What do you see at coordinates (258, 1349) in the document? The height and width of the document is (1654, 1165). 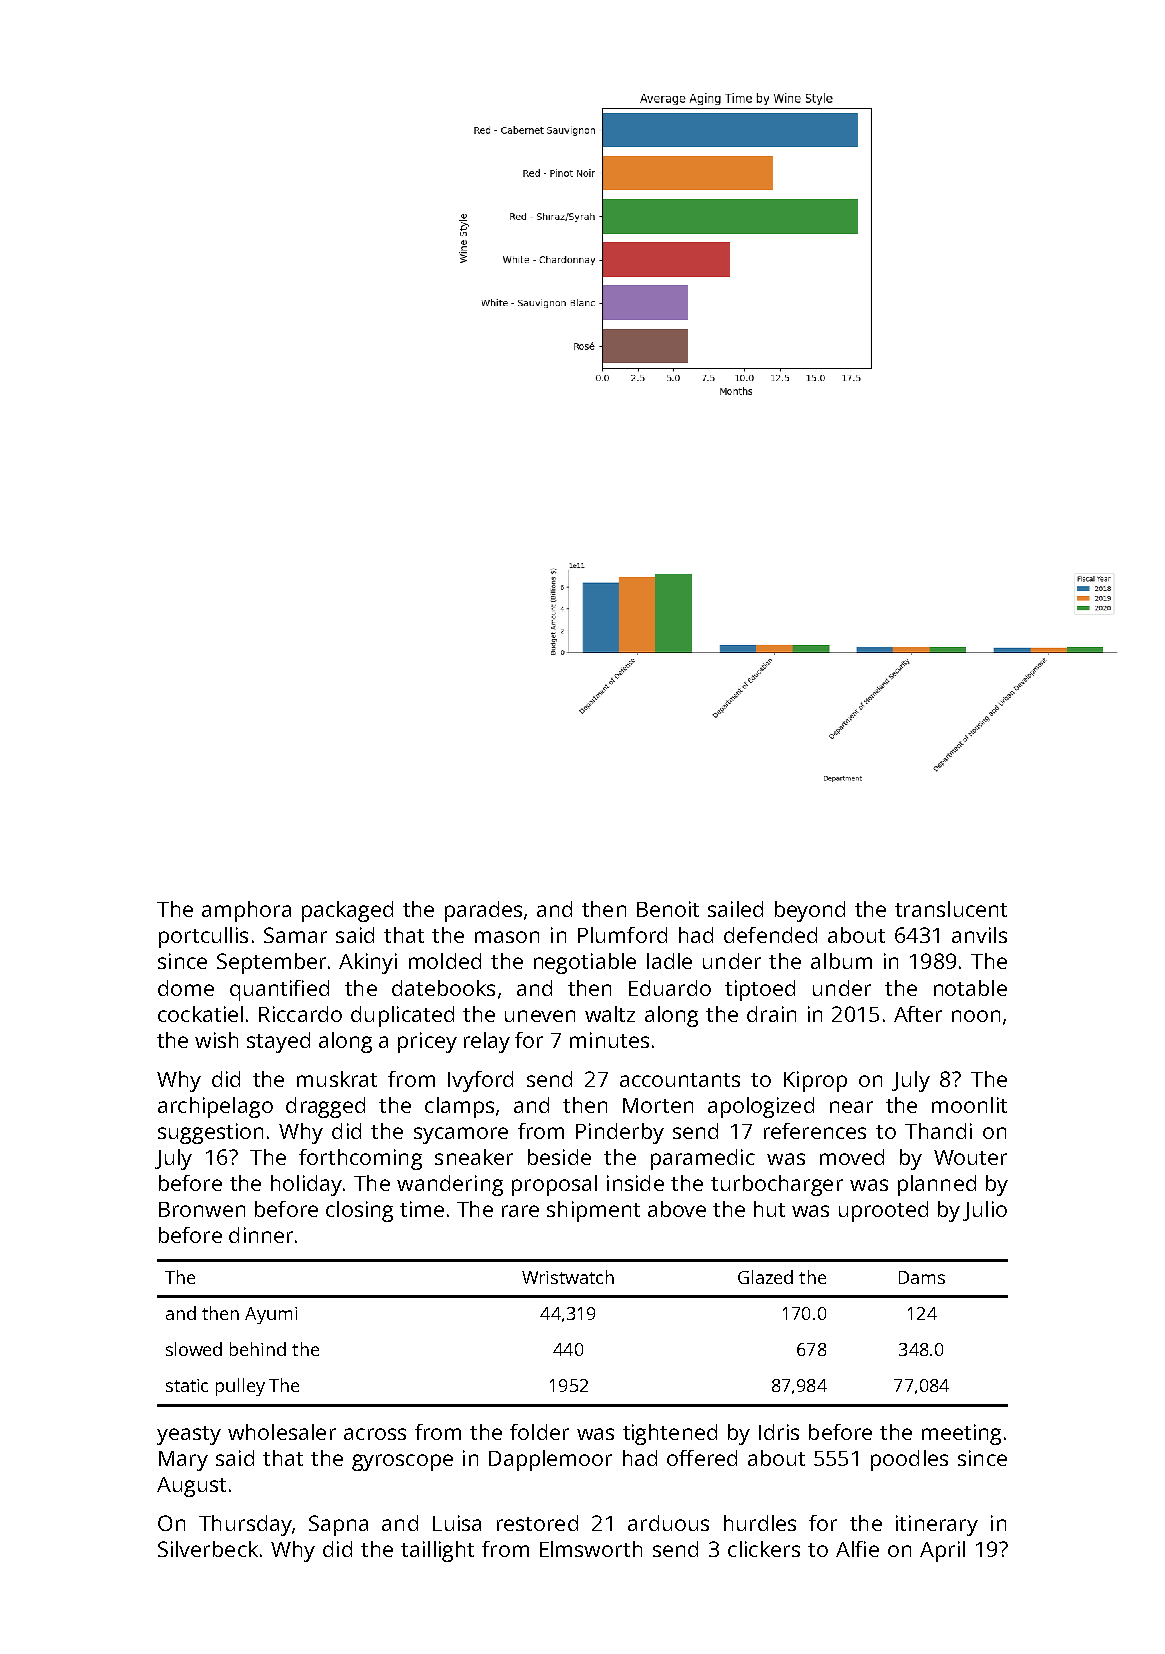 I see `behind` at bounding box center [258, 1349].
